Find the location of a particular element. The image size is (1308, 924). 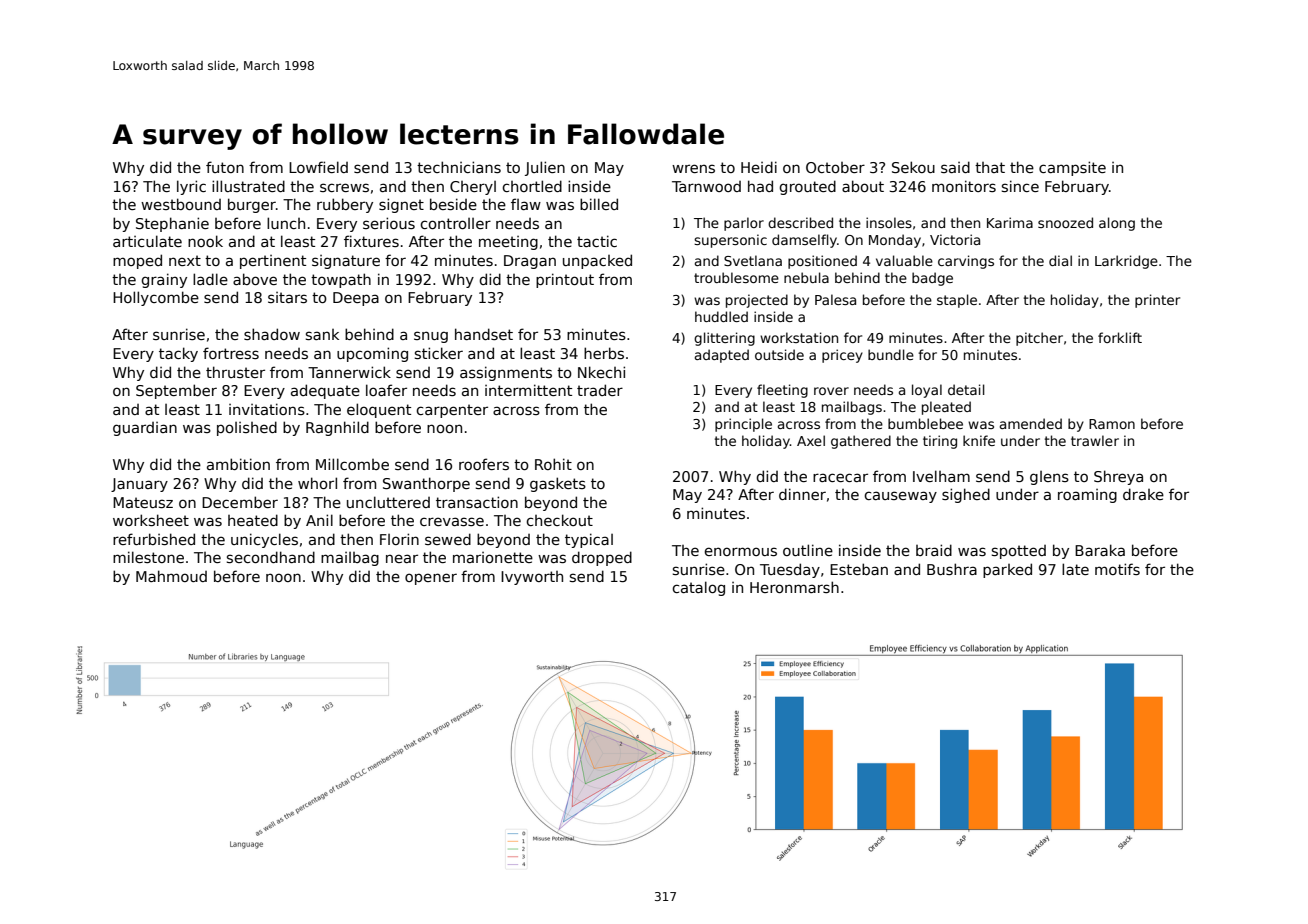

insoles is located at coordinates (889, 222).
